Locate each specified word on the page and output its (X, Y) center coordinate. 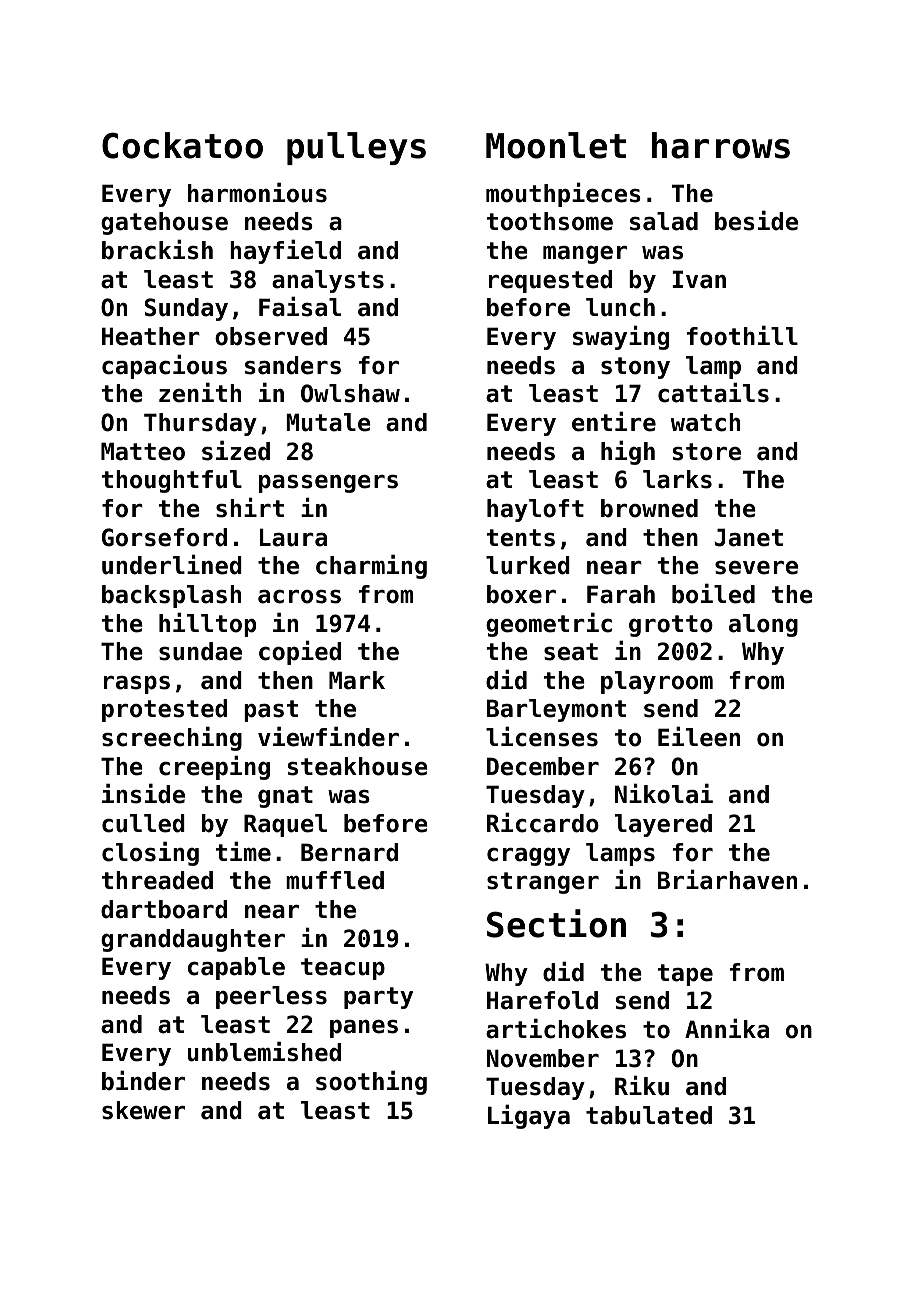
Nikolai (664, 793)
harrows (721, 145)
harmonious (257, 192)
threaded (157, 880)
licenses (542, 736)
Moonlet (556, 145)
